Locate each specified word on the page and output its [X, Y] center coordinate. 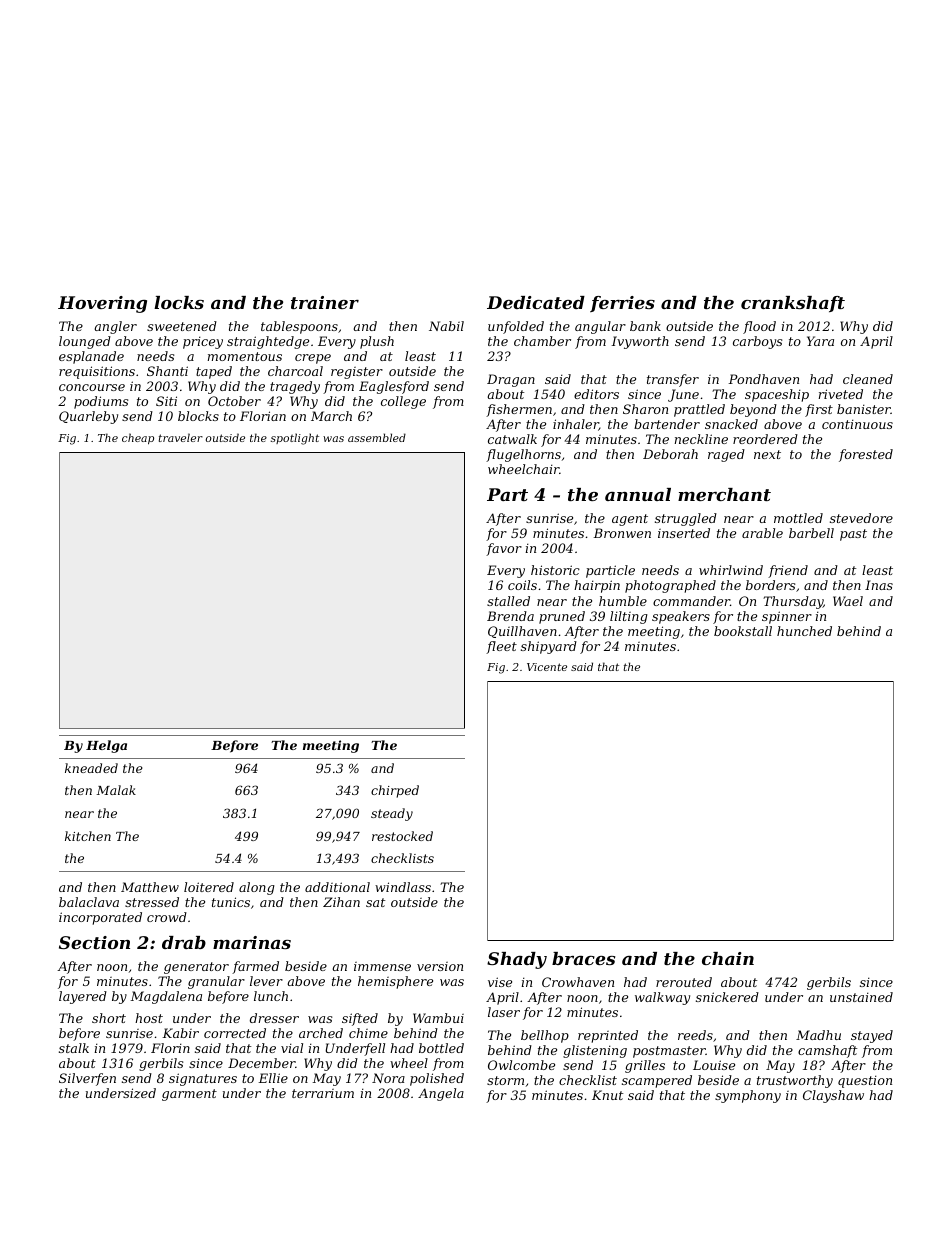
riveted [841, 394]
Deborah [670, 454]
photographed [670, 586]
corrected [235, 1033]
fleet [501, 647]
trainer [325, 302]
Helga [106, 746]
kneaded [91, 768]
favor [504, 549]
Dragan [511, 380]
